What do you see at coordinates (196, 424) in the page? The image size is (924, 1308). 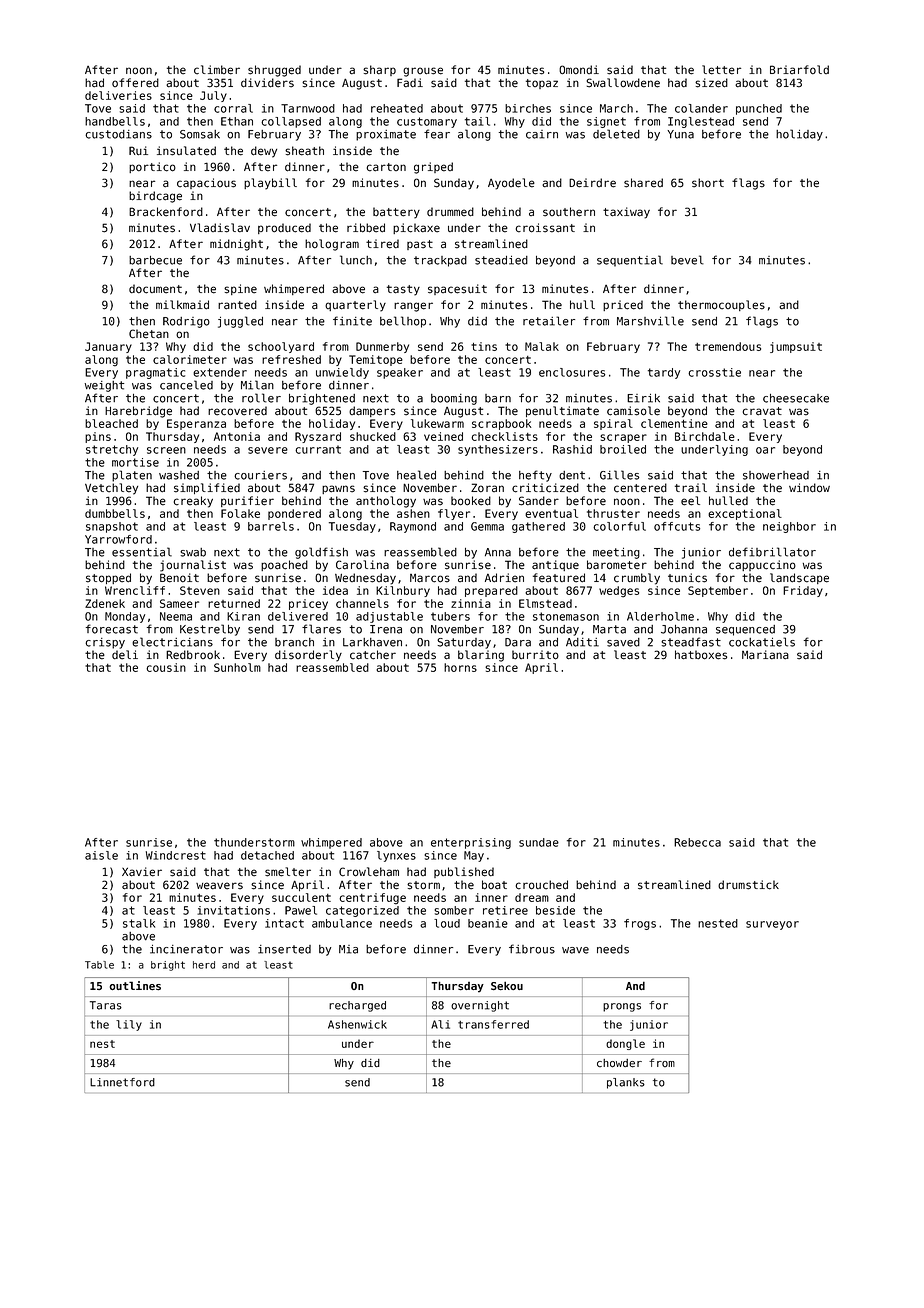 I see `Esperanza` at bounding box center [196, 424].
